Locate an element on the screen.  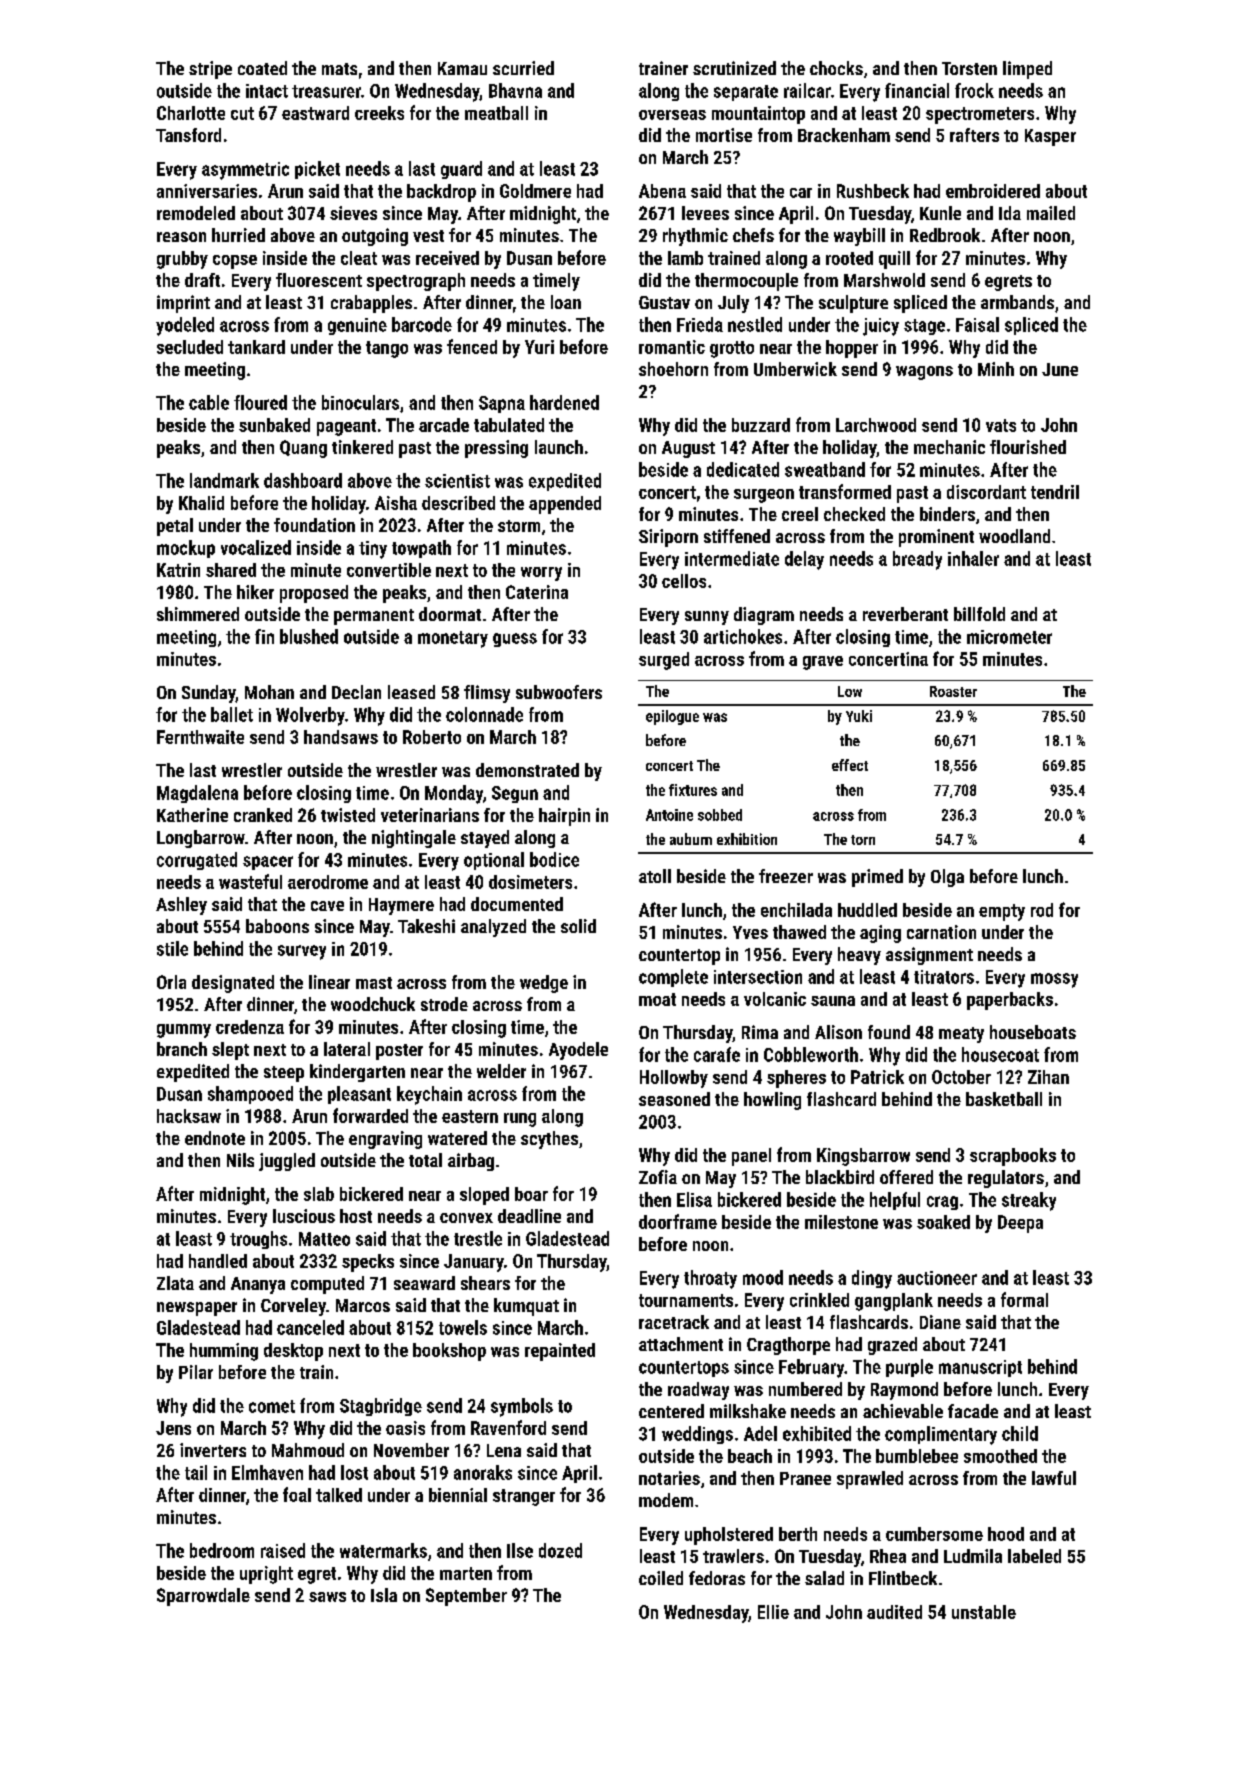
heavy is located at coordinates (859, 956).
